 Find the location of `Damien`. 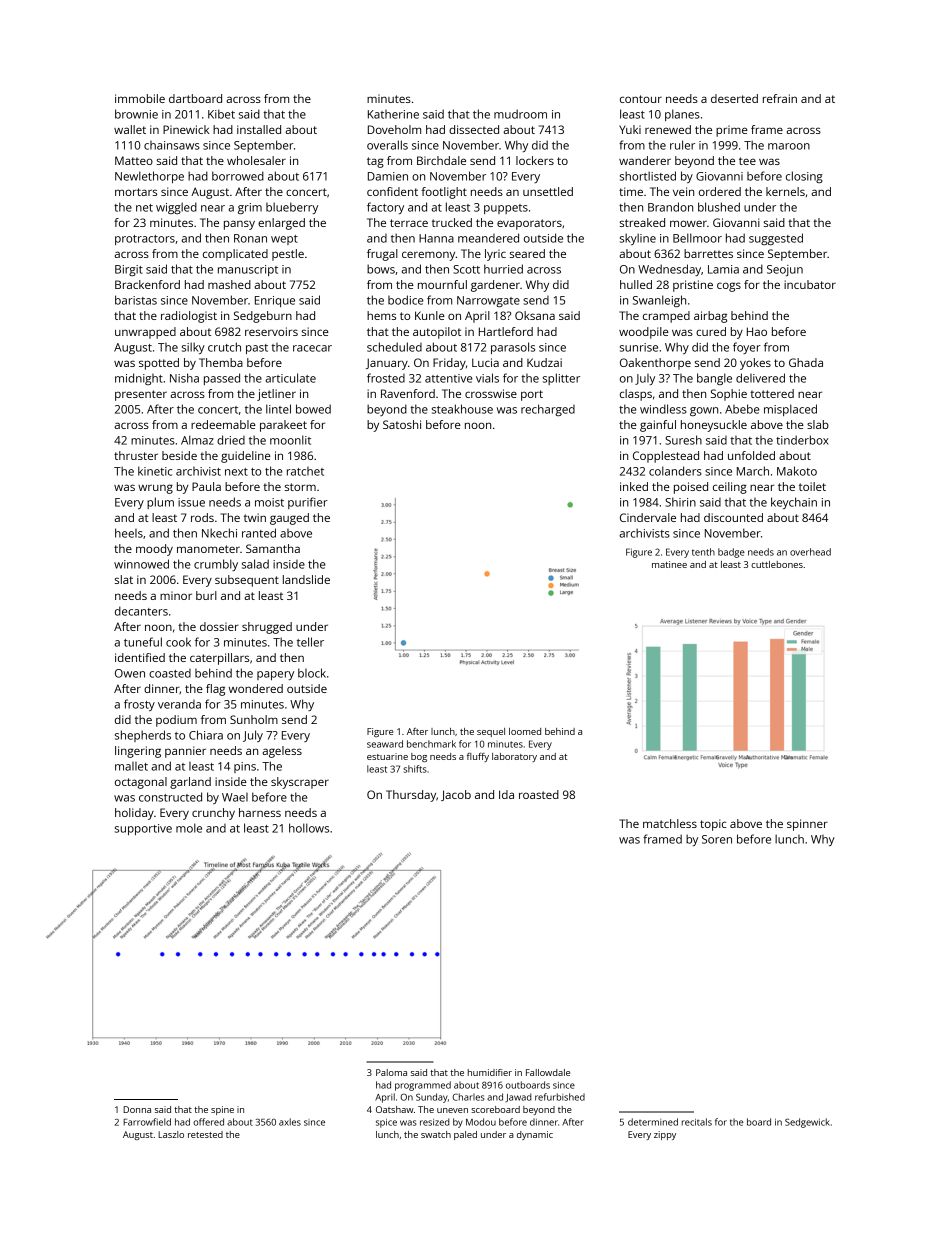

Damien is located at coordinates (388, 176).
